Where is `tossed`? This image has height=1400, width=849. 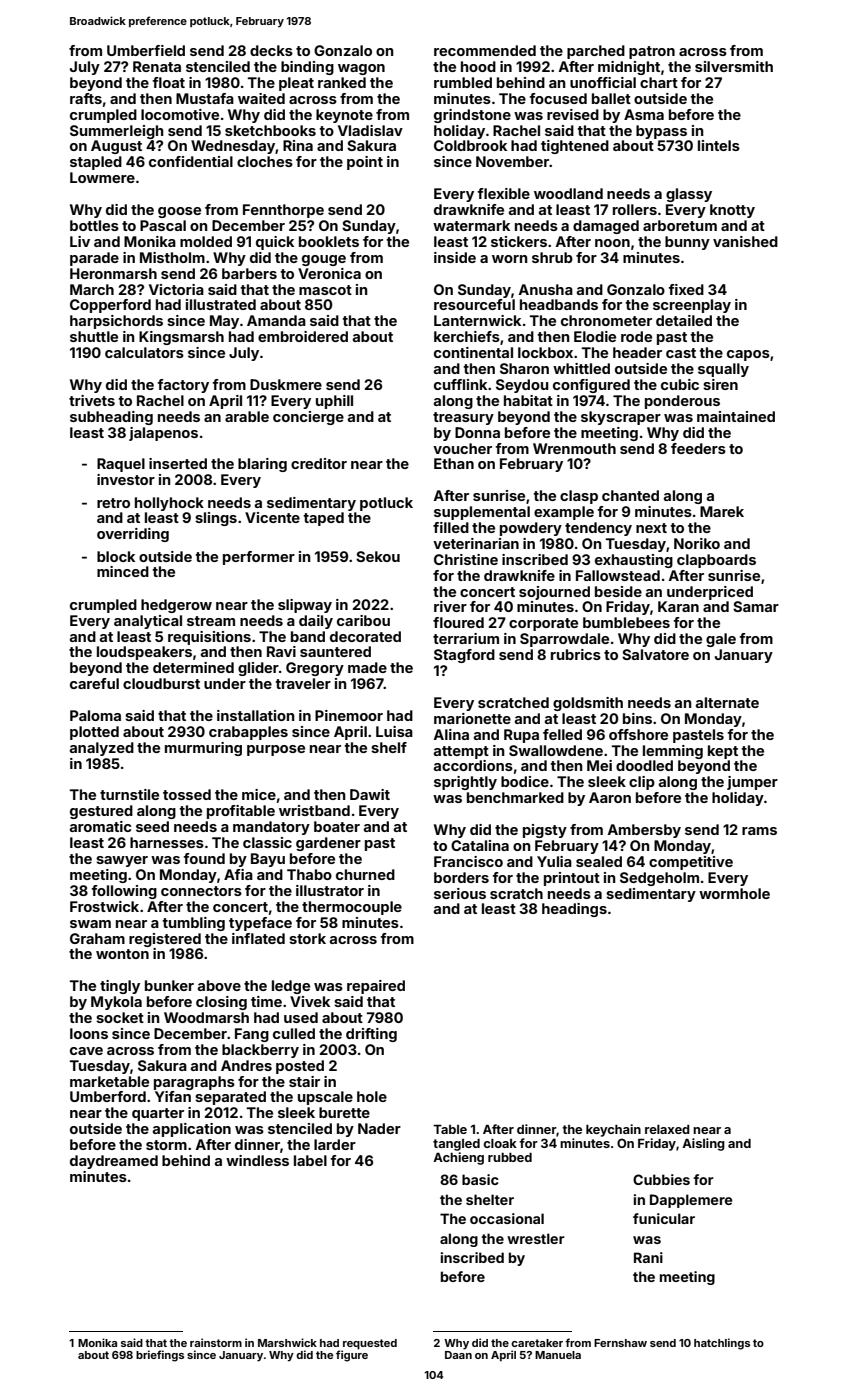
tossed is located at coordinates (187, 794).
